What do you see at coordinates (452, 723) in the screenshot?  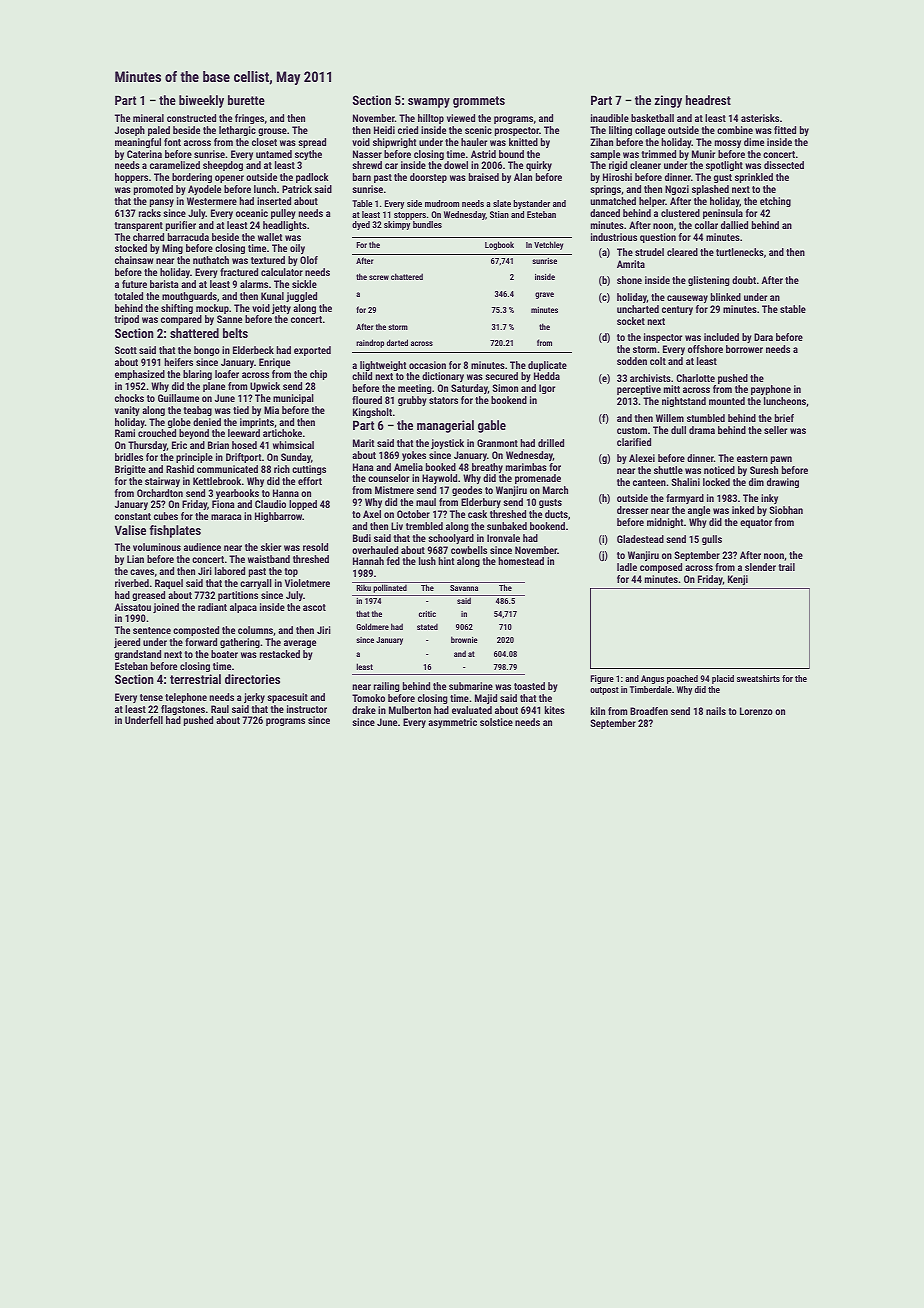 I see `asymmetric` at bounding box center [452, 723].
